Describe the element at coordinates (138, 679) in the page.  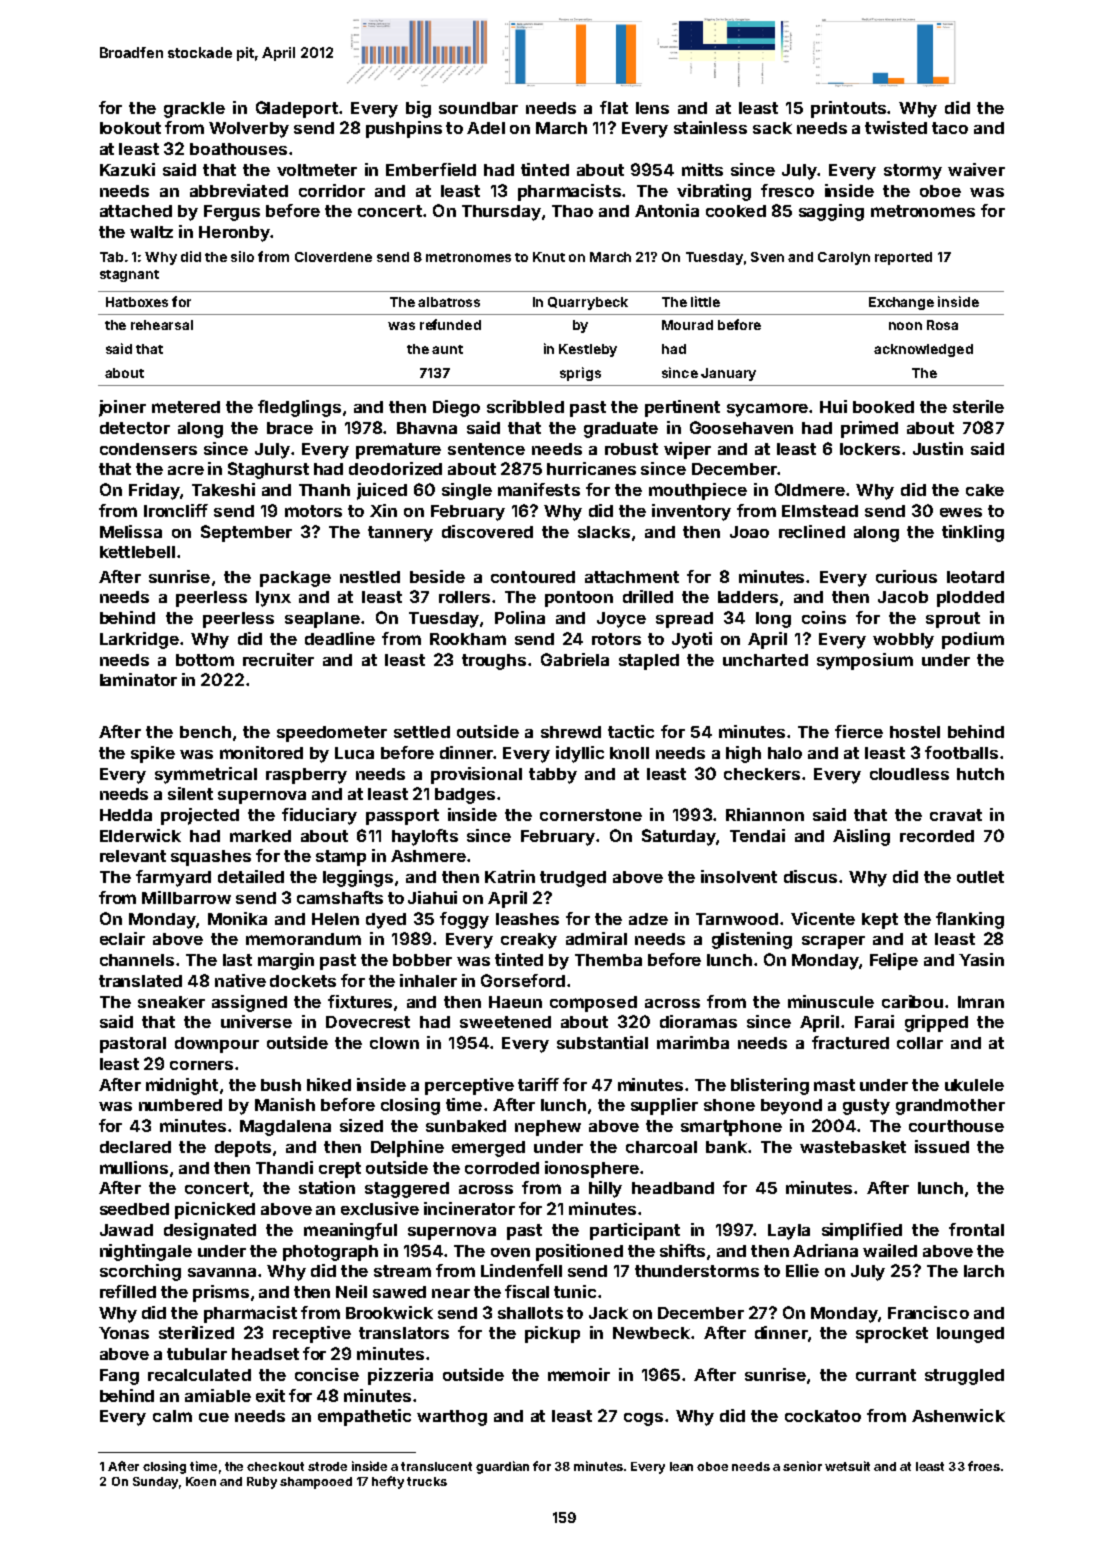
I see `laminator` at that location.
